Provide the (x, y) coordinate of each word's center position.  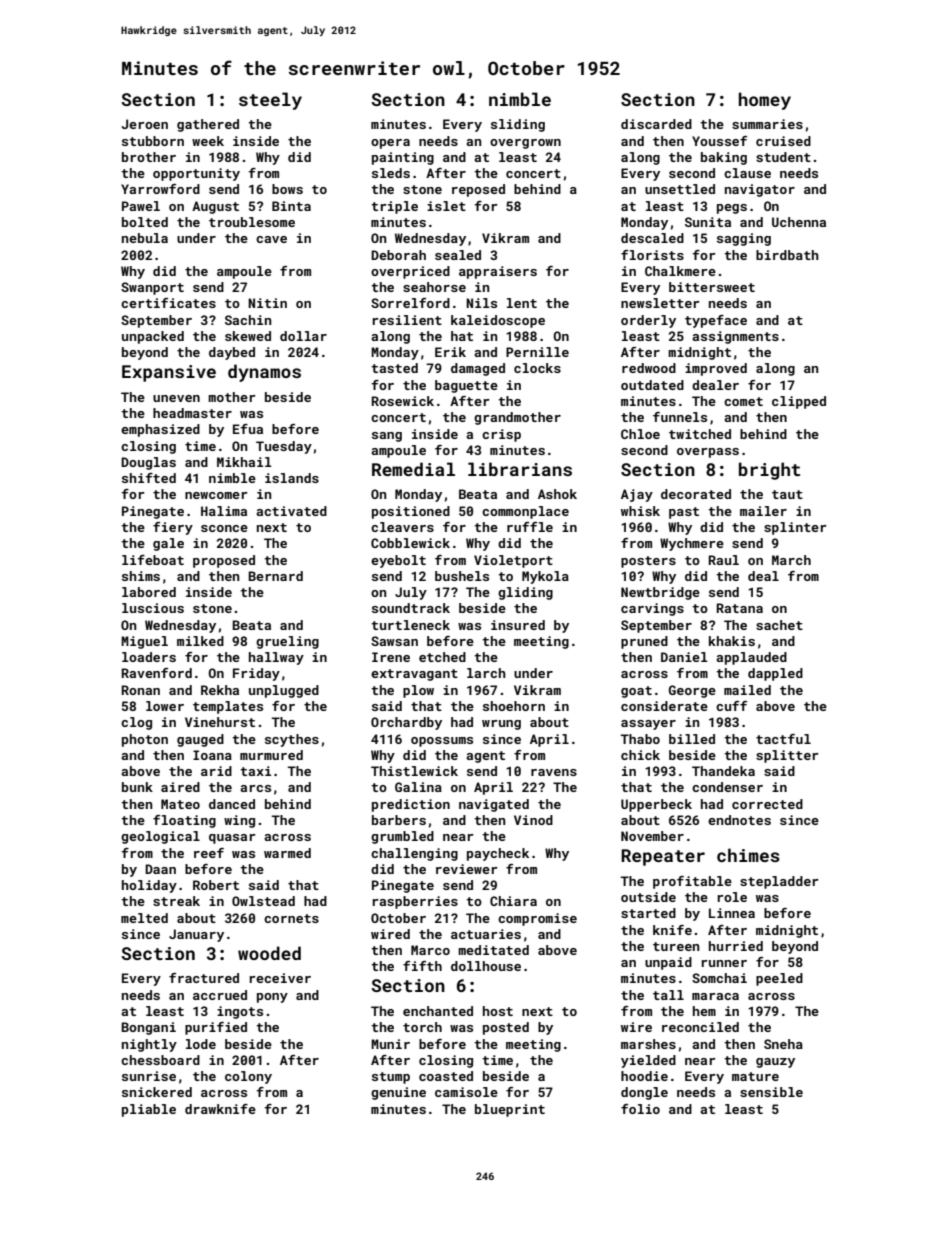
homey (765, 101)
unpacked (153, 337)
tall (668, 995)
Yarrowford (160, 189)
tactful (783, 739)
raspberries (415, 902)
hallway (276, 658)
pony (272, 998)
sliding (518, 125)
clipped (799, 402)
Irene (391, 657)
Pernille (537, 352)
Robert (216, 885)
